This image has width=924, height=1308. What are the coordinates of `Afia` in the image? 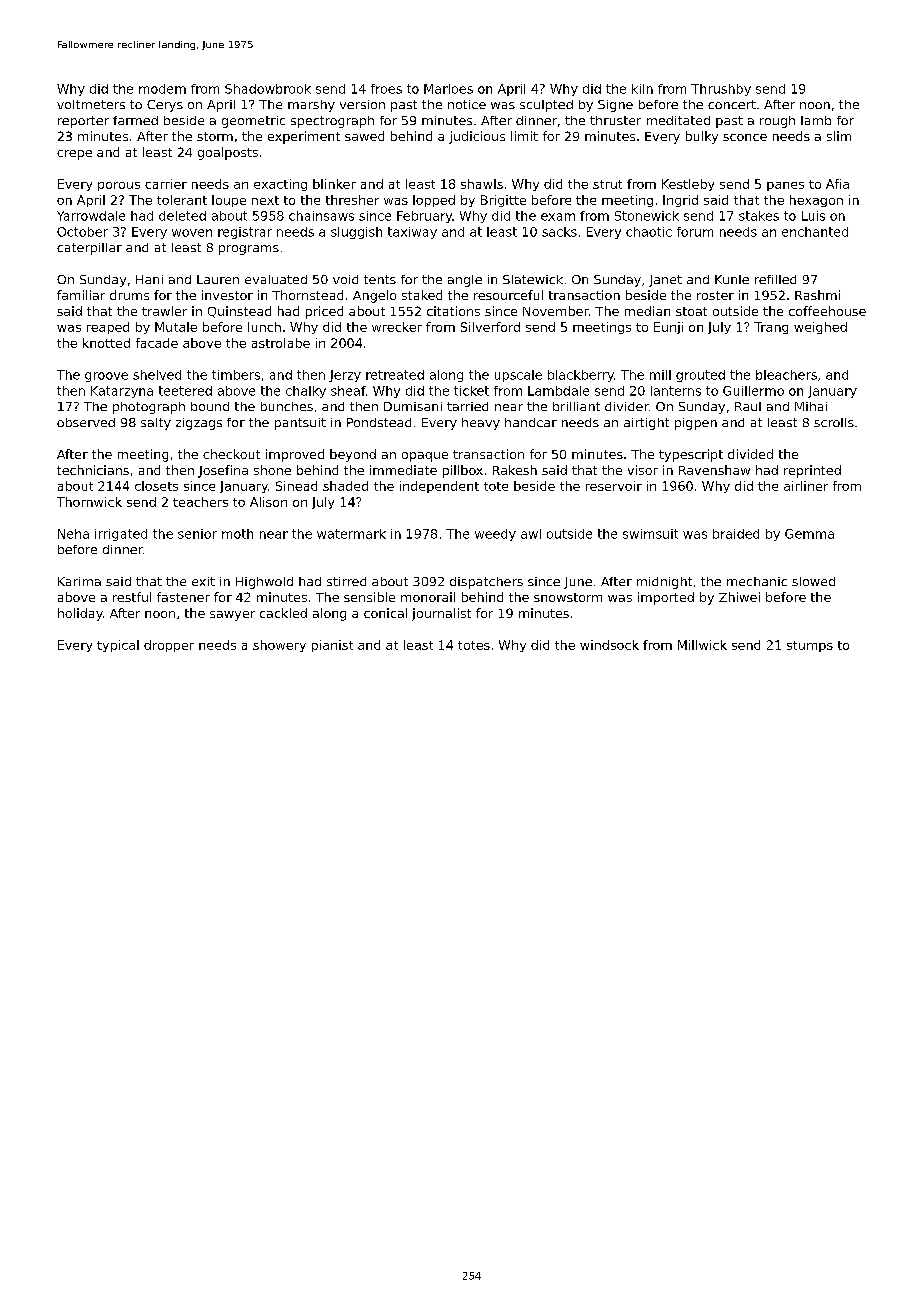 It's located at (837, 184).
